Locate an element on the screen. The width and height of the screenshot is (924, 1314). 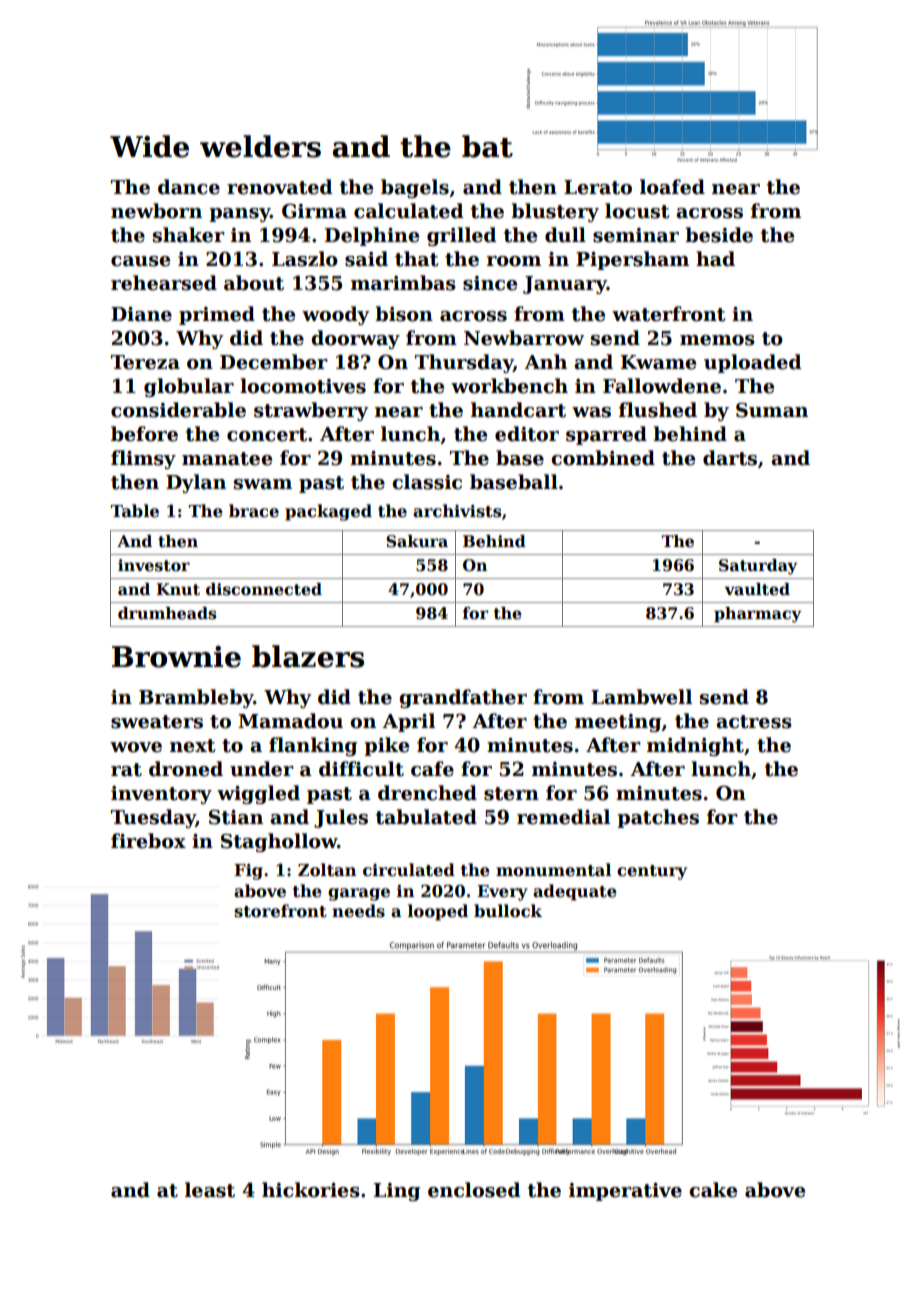
welders is located at coordinates (260, 146).
